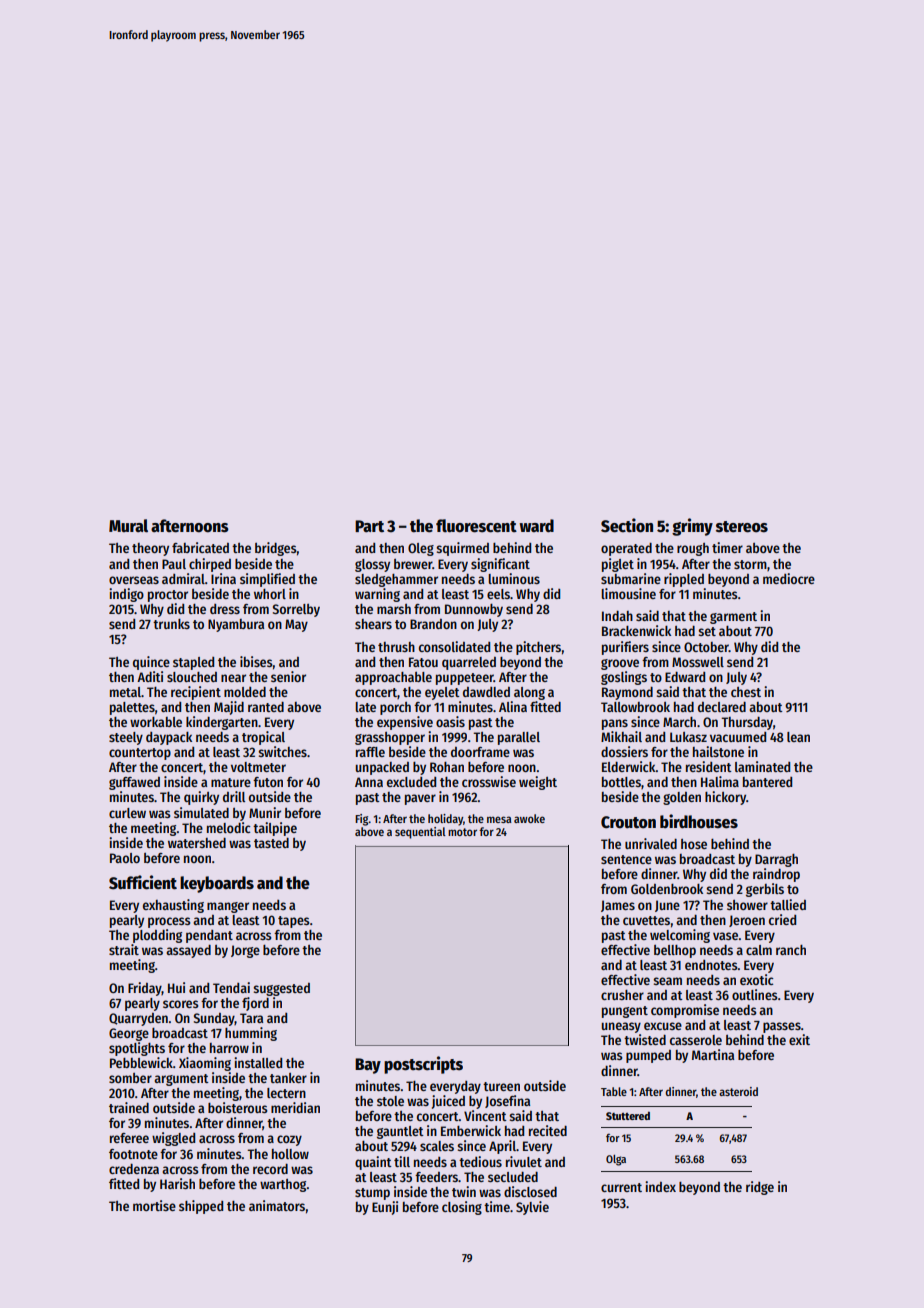  Describe the element at coordinates (742, 527) in the page. I see `stereos` at that location.
